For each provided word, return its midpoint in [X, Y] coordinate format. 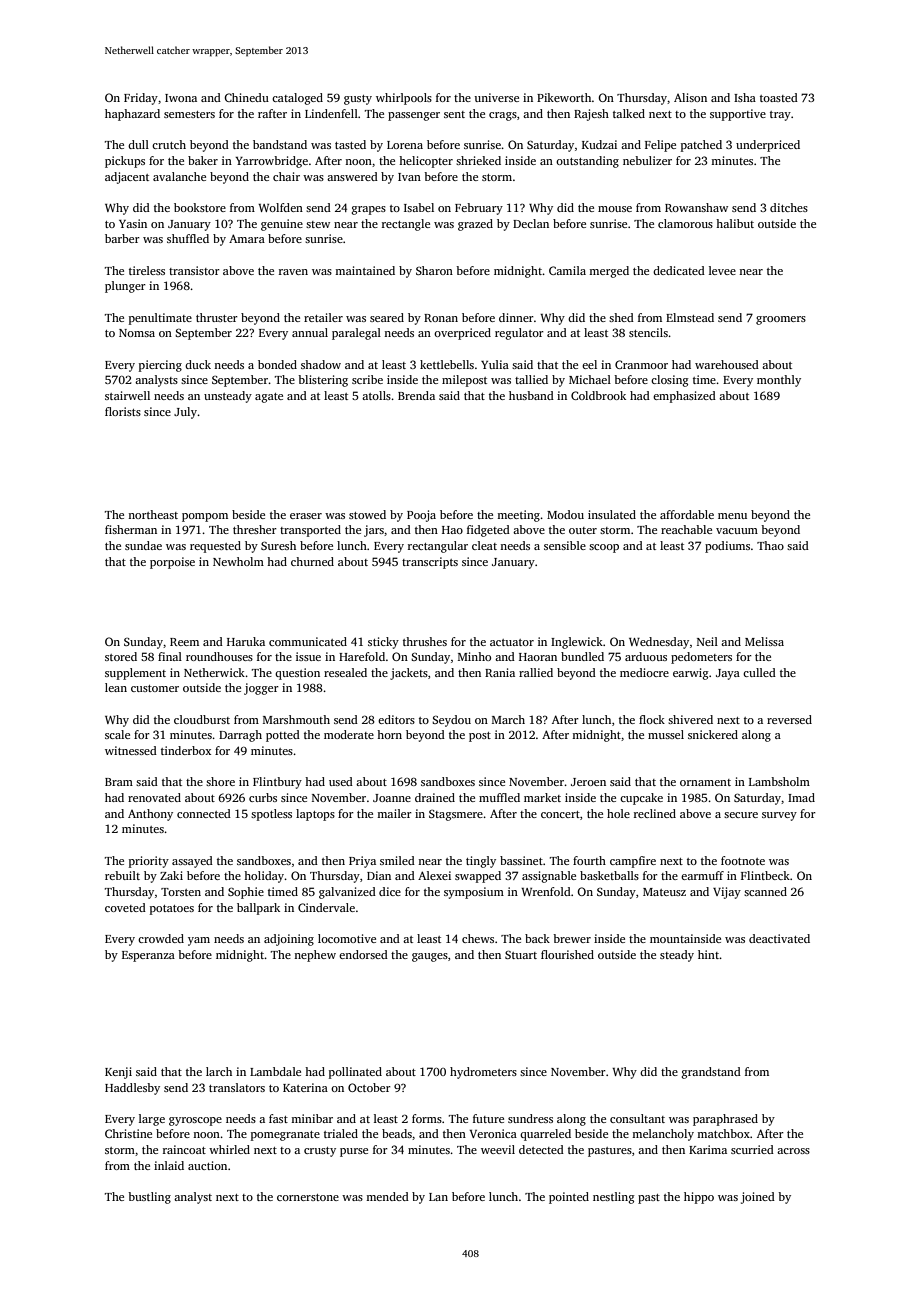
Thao [770, 545]
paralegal [356, 334]
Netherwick [214, 672]
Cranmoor [641, 364]
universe [496, 97]
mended [387, 1196]
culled [759, 672]
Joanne [392, 798]
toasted [779, 97]
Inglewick [577, 643]
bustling [149, 1198]
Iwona [181, 98]
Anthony [150, 815]
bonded [277, 364]
